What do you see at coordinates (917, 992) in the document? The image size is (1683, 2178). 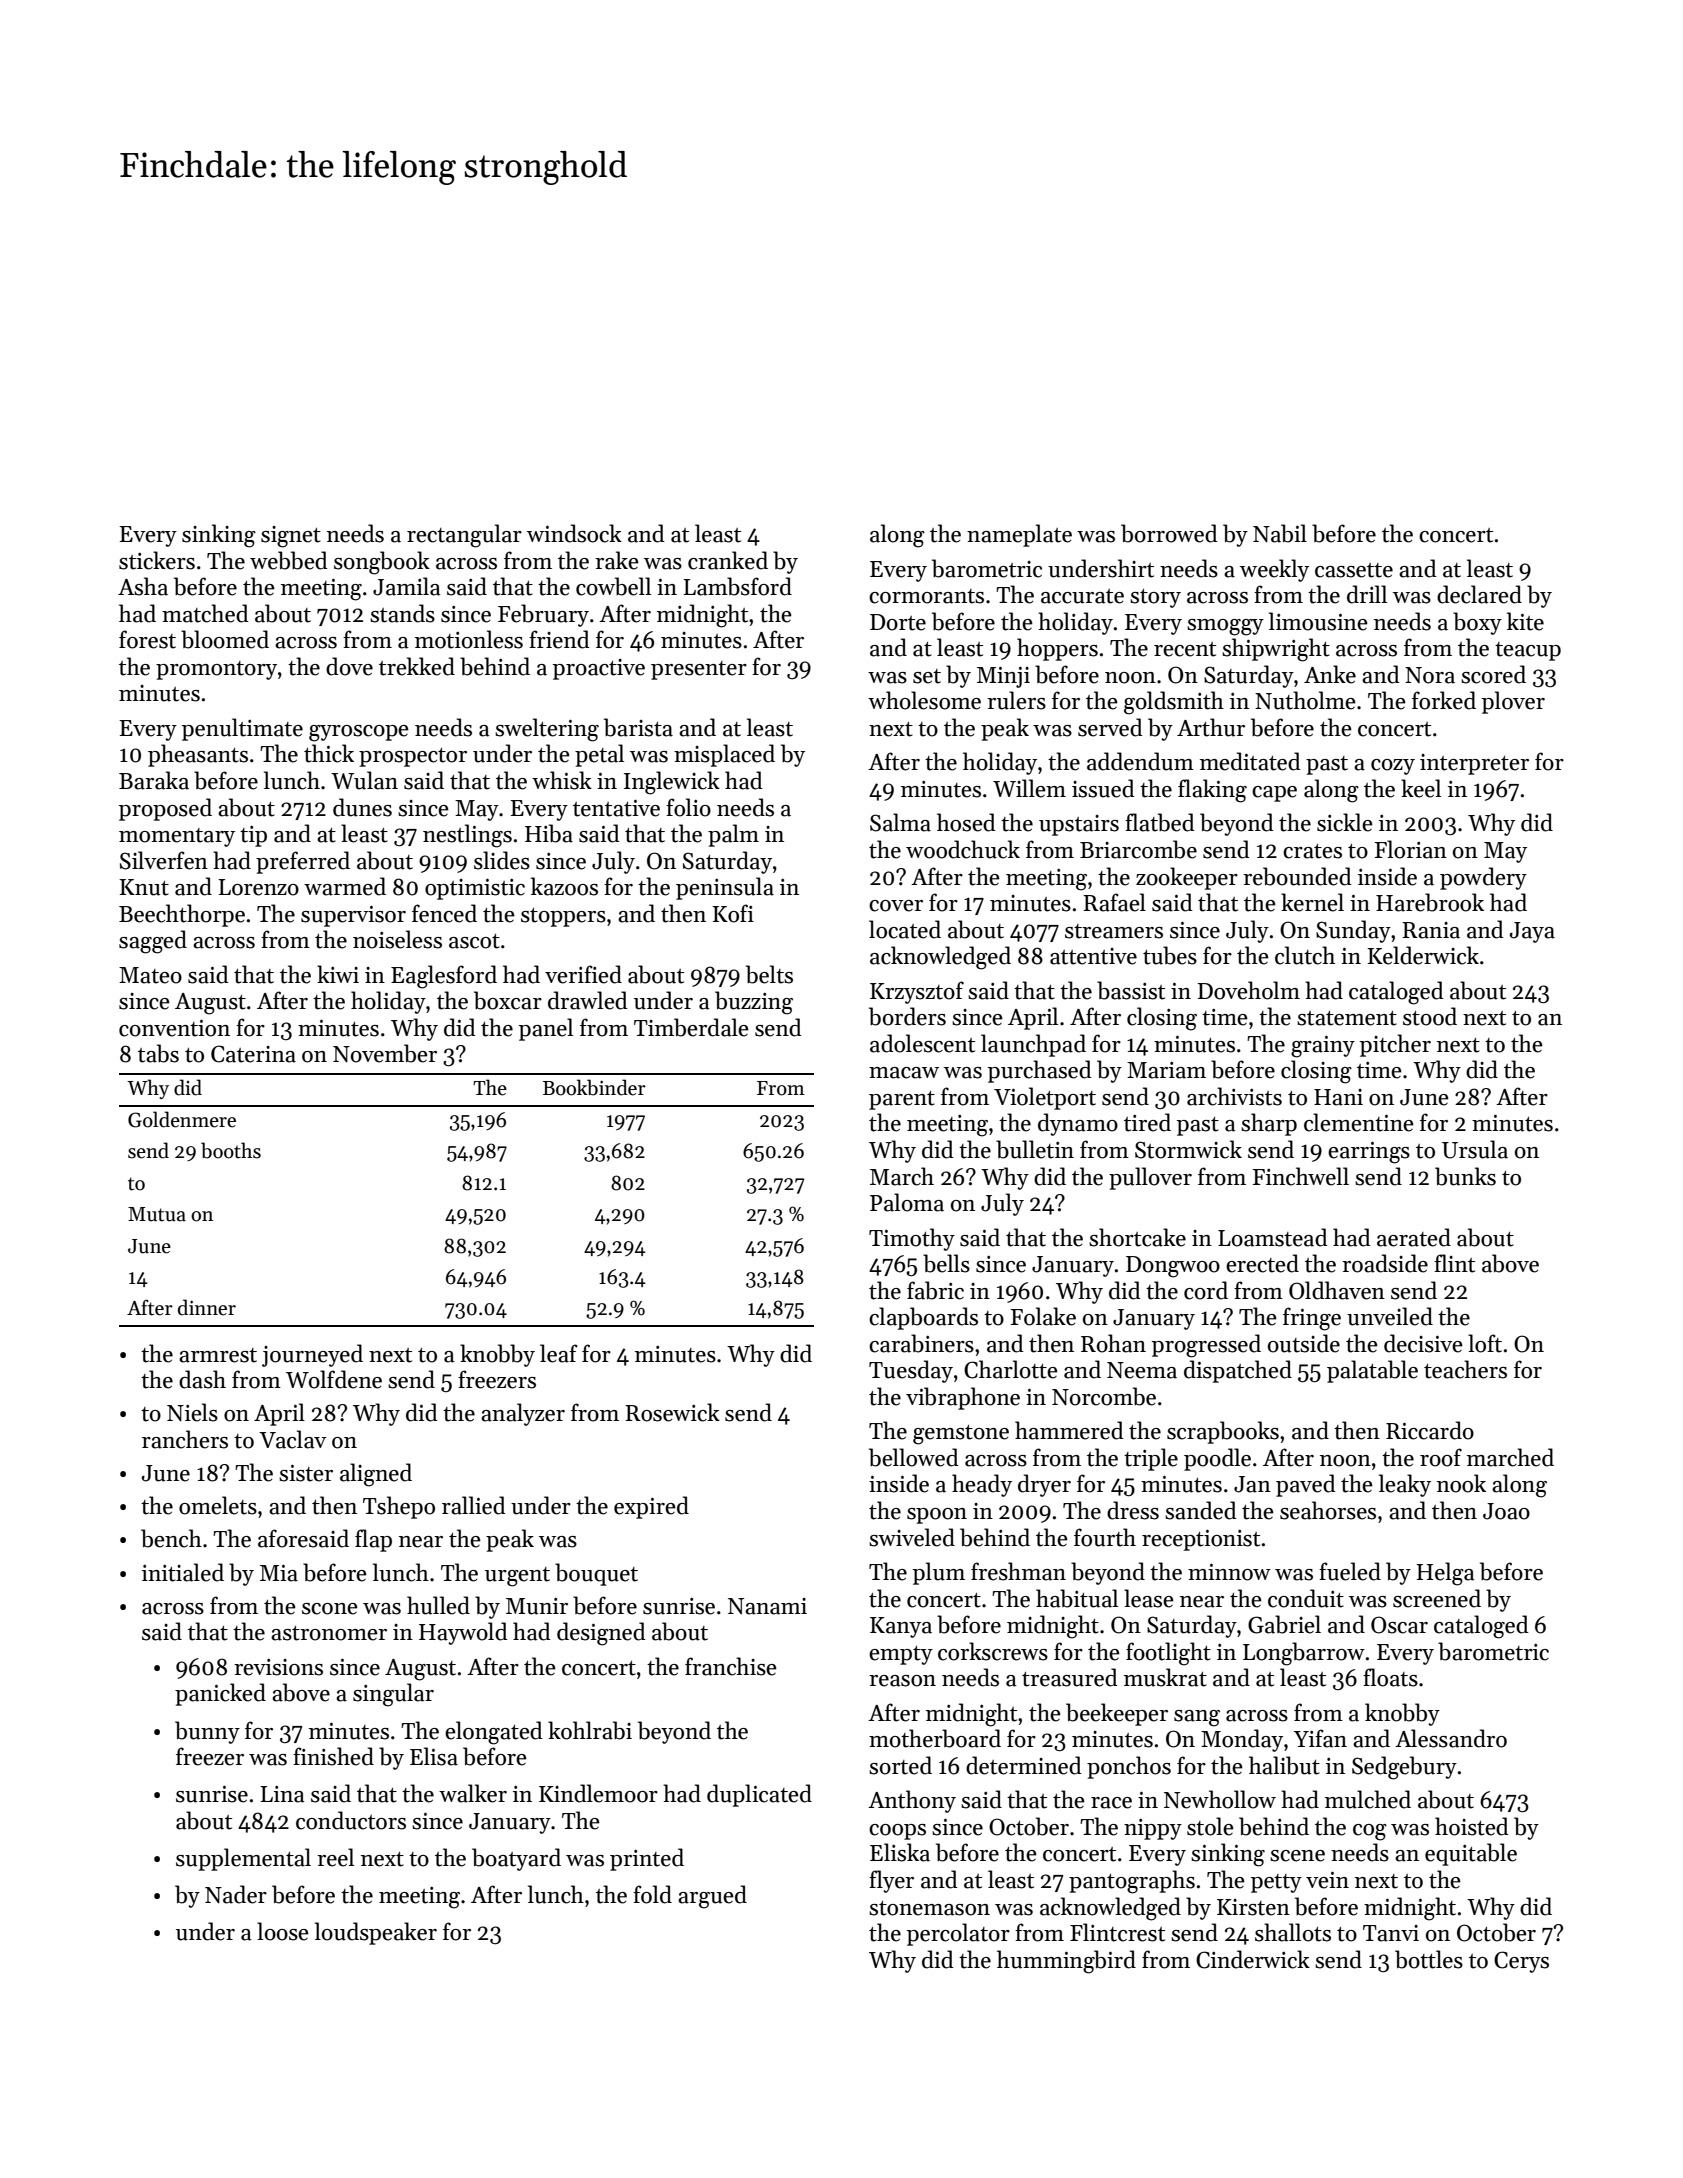 I see `Krzysztof` at bounding box center [917, 992].
